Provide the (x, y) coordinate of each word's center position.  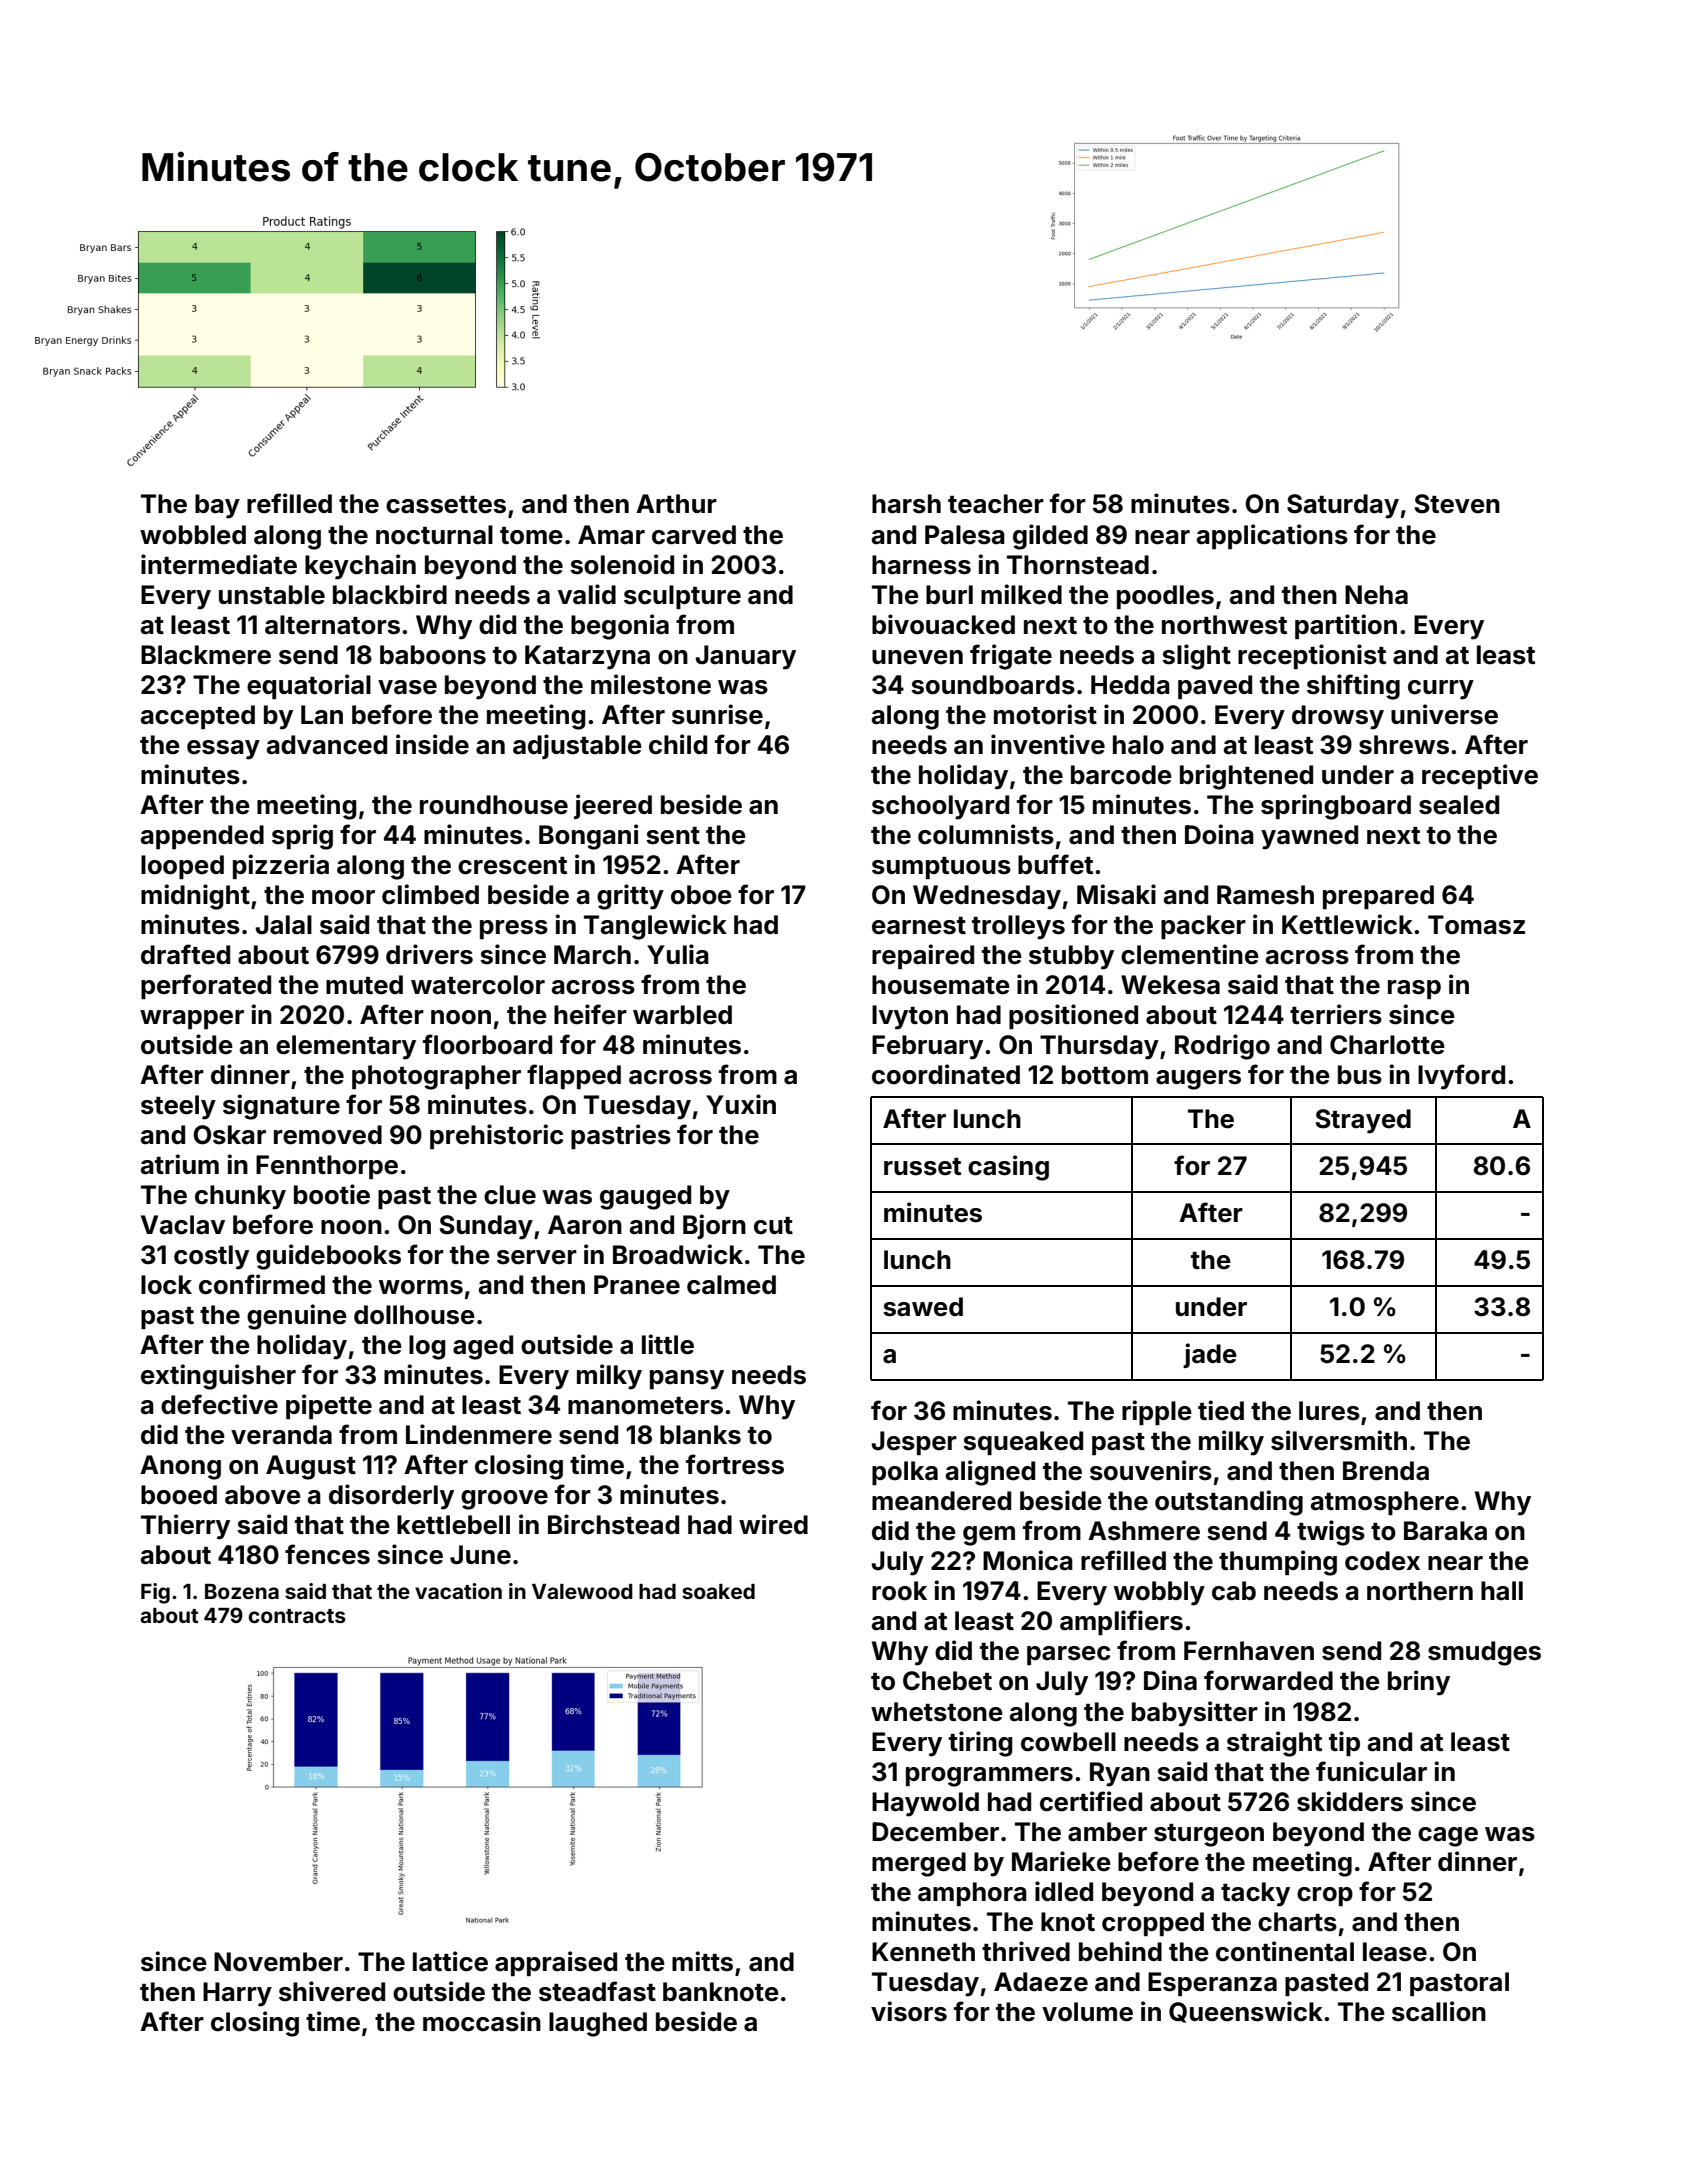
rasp (1414, 989)
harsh (906, 504)
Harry (237, 1994)
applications (1272, 536)
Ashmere (1144, 1531)
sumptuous (941, 868)
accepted (198, 717)
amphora (972, 1894)
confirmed (262, 1284)
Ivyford (1461, 1077)
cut (773, 1226)
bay (217, 506)
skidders (1350, 1801)
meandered (941, 1501)
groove (504, 1500)
